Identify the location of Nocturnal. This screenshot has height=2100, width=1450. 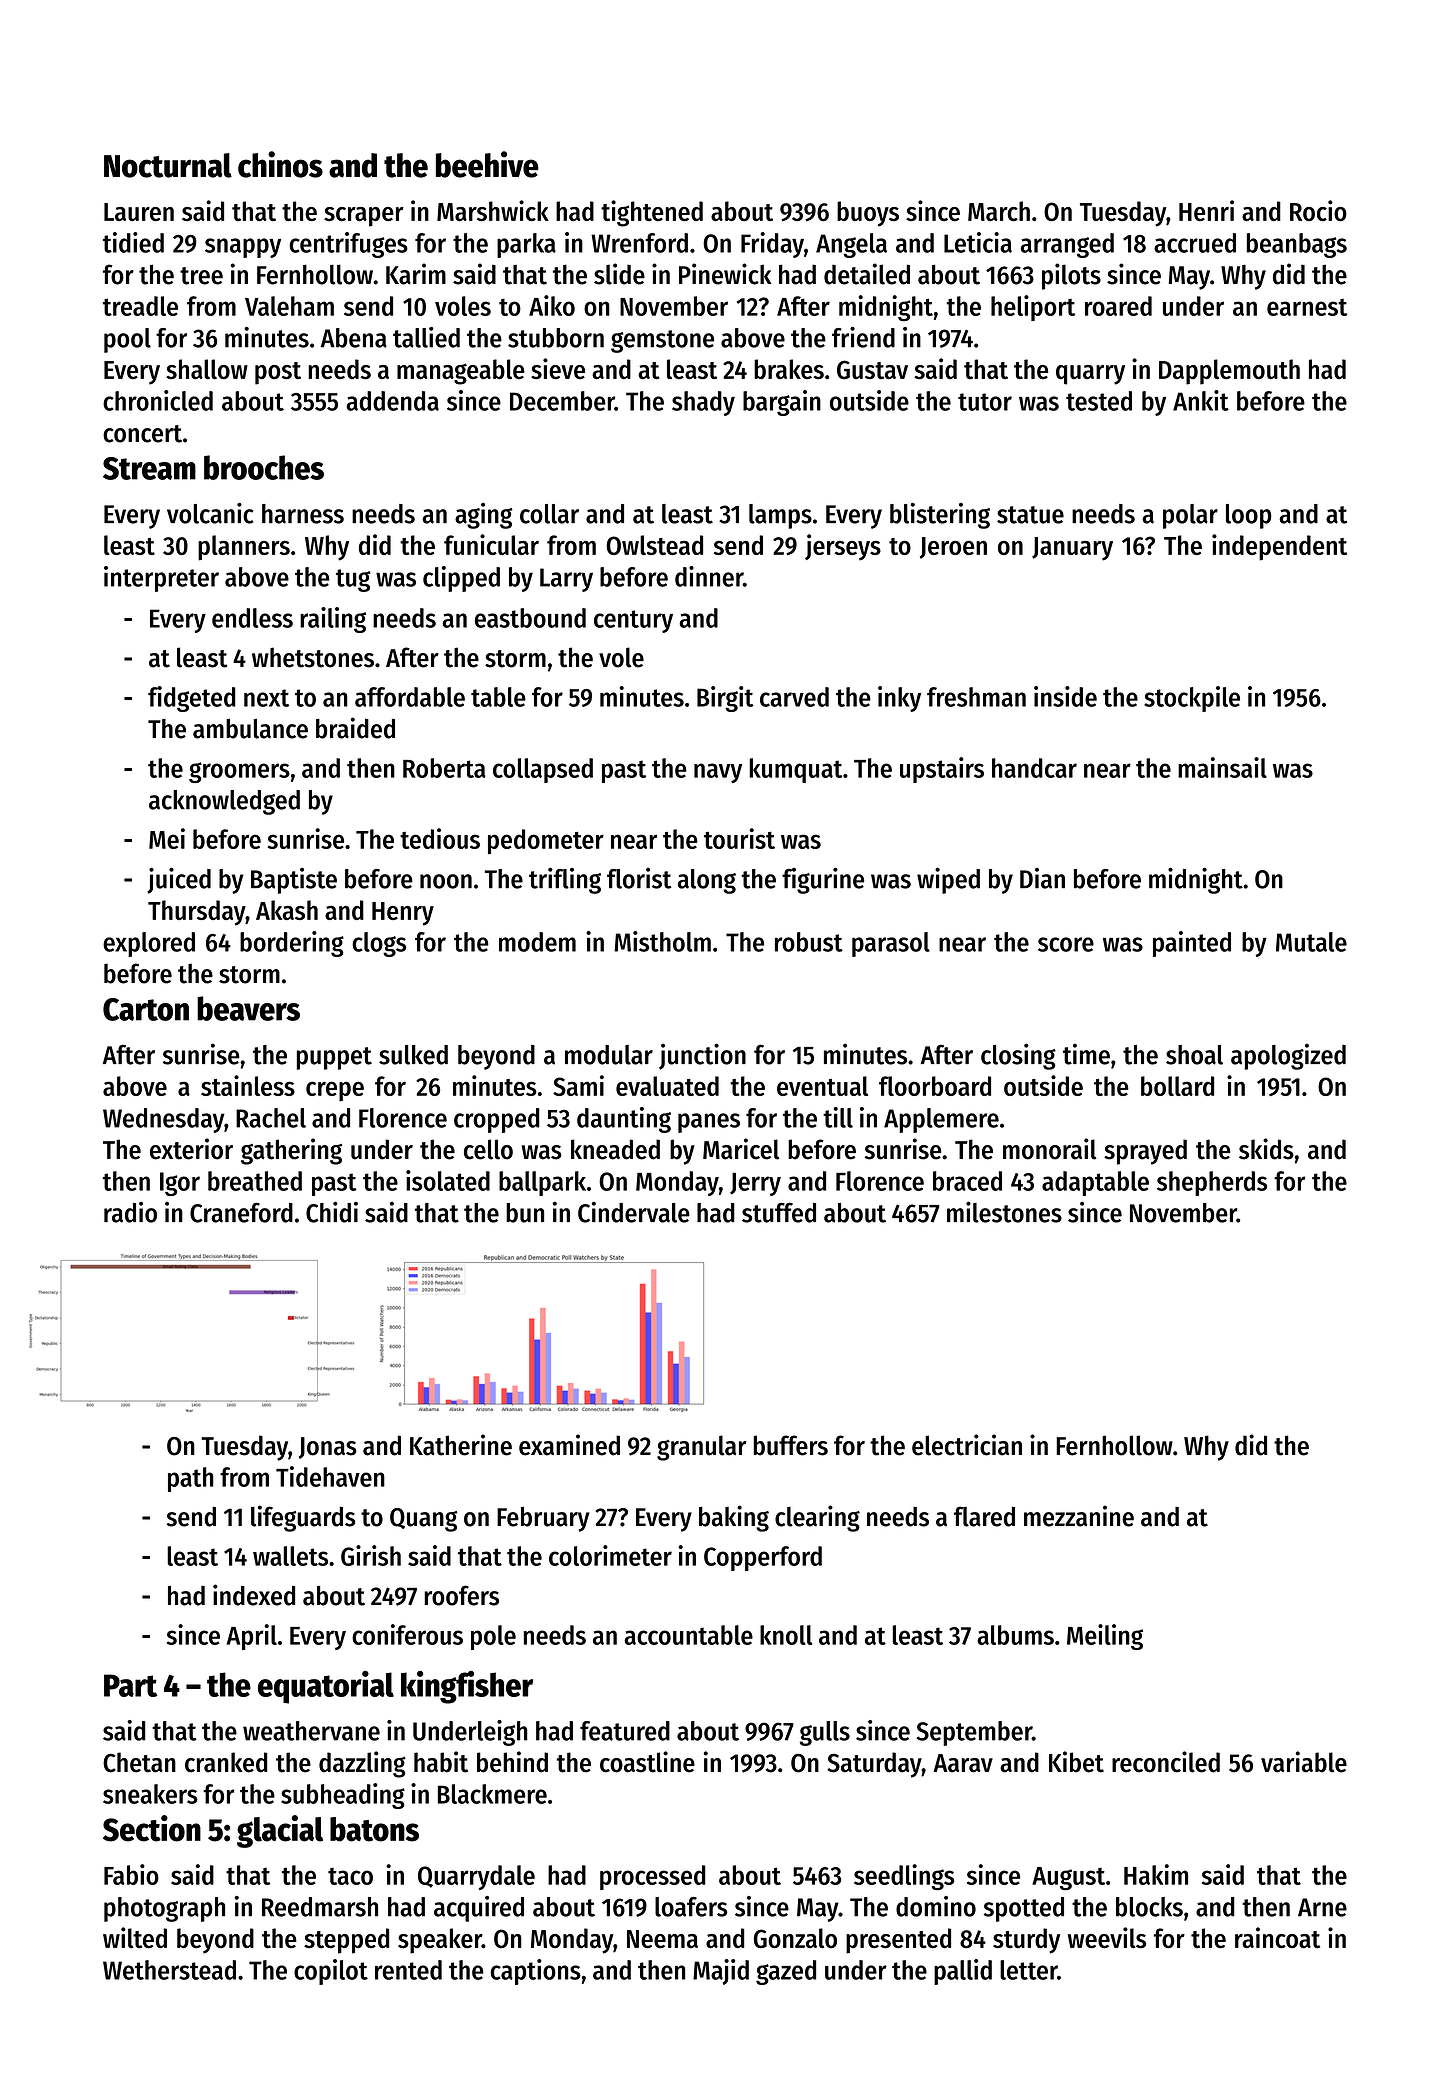
(168, 165).
